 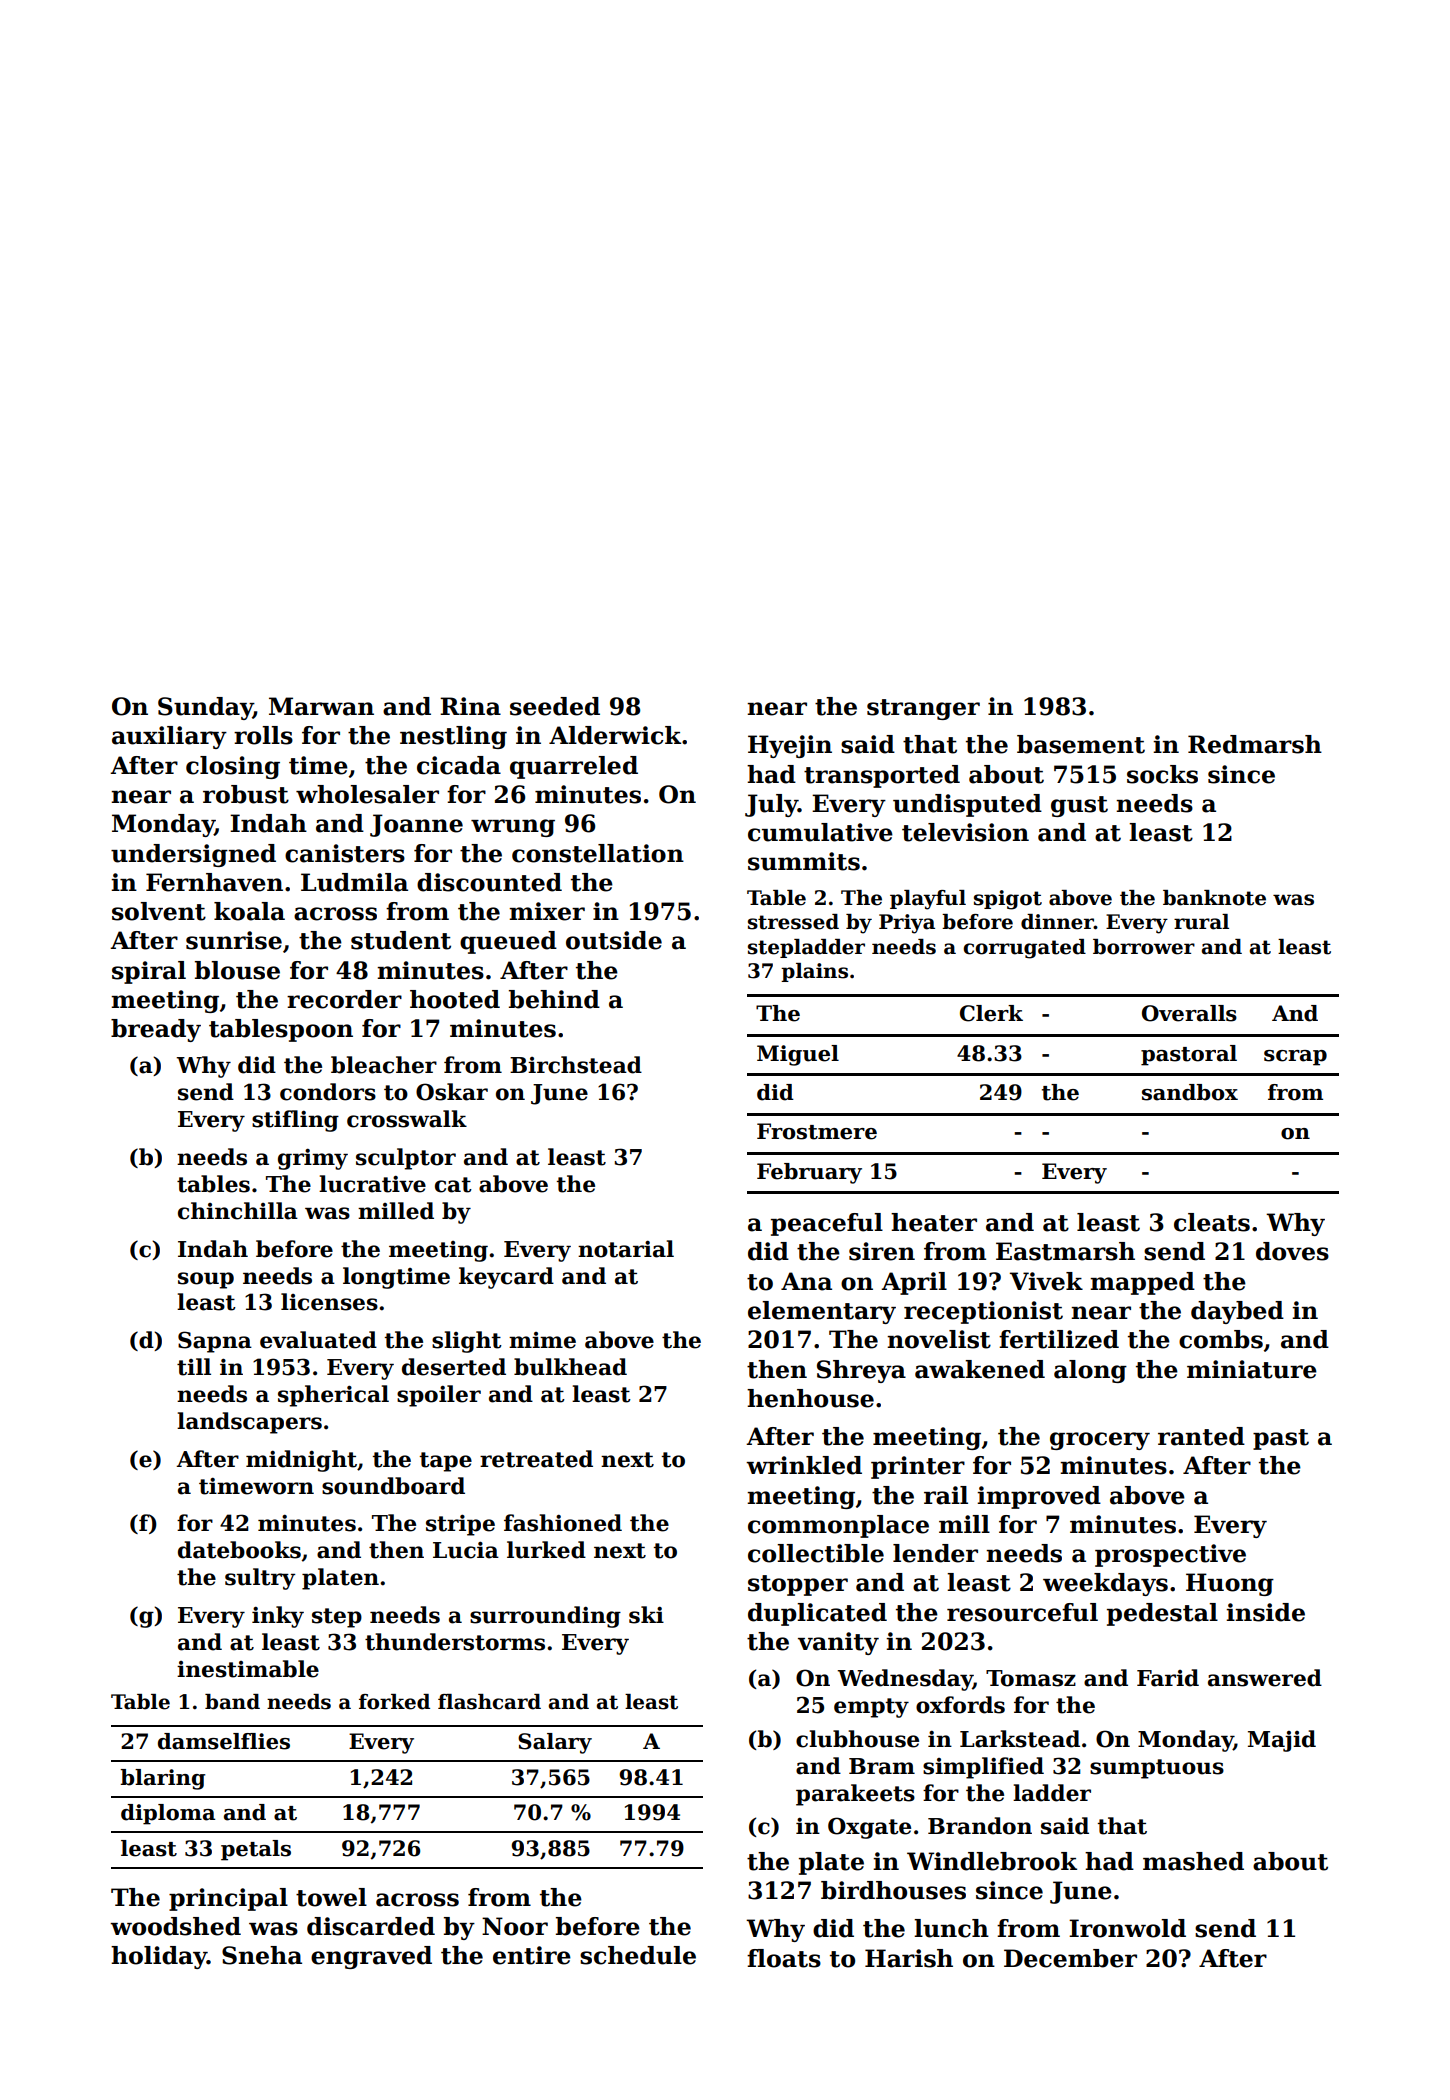 What do you see at coordinates (923, 709) in the screenshot?
I see `stranger` at bounding box center [923, 709].
